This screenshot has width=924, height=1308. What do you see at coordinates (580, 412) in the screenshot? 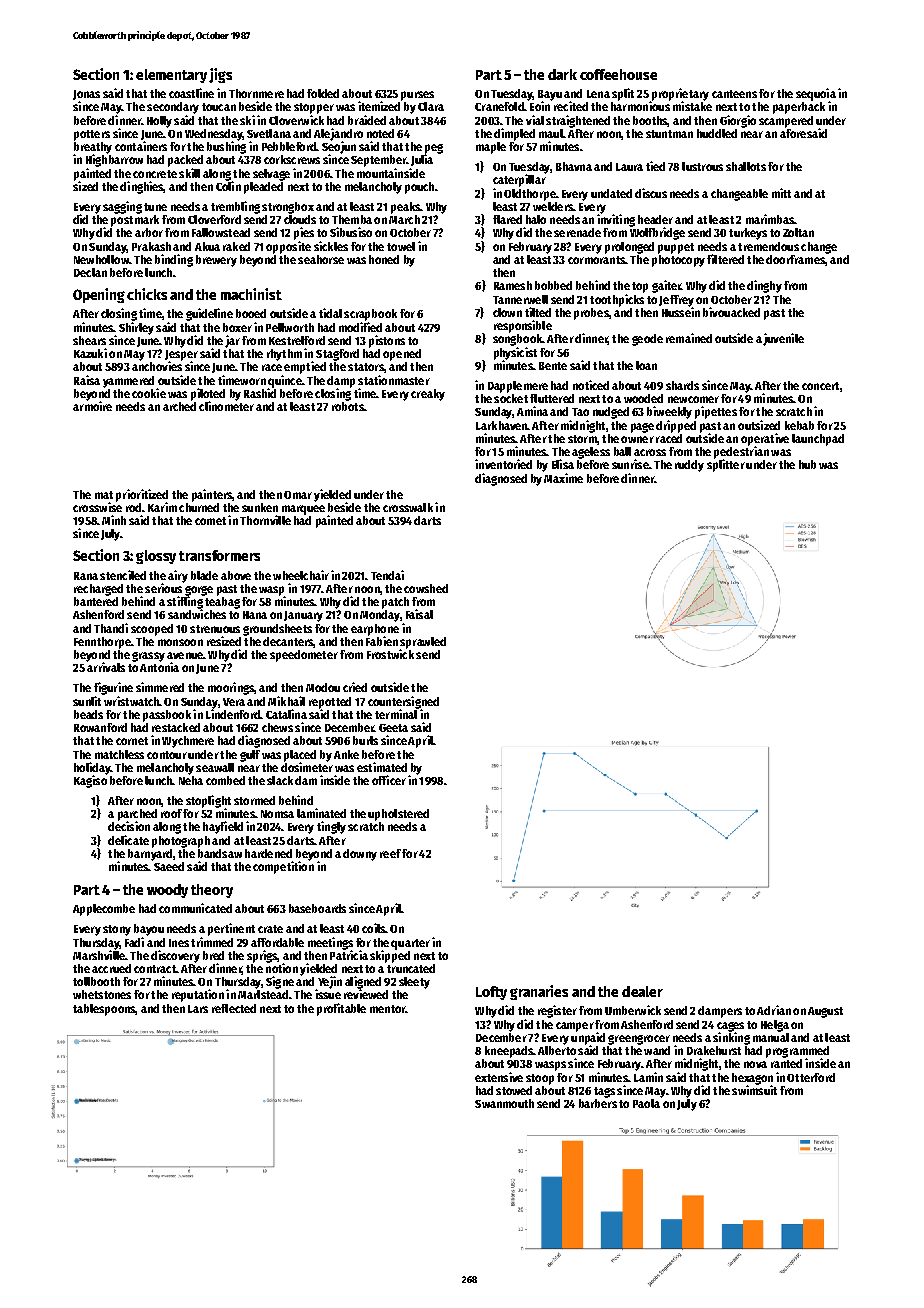
I see `Tao` at bounding box center [580, 412].
